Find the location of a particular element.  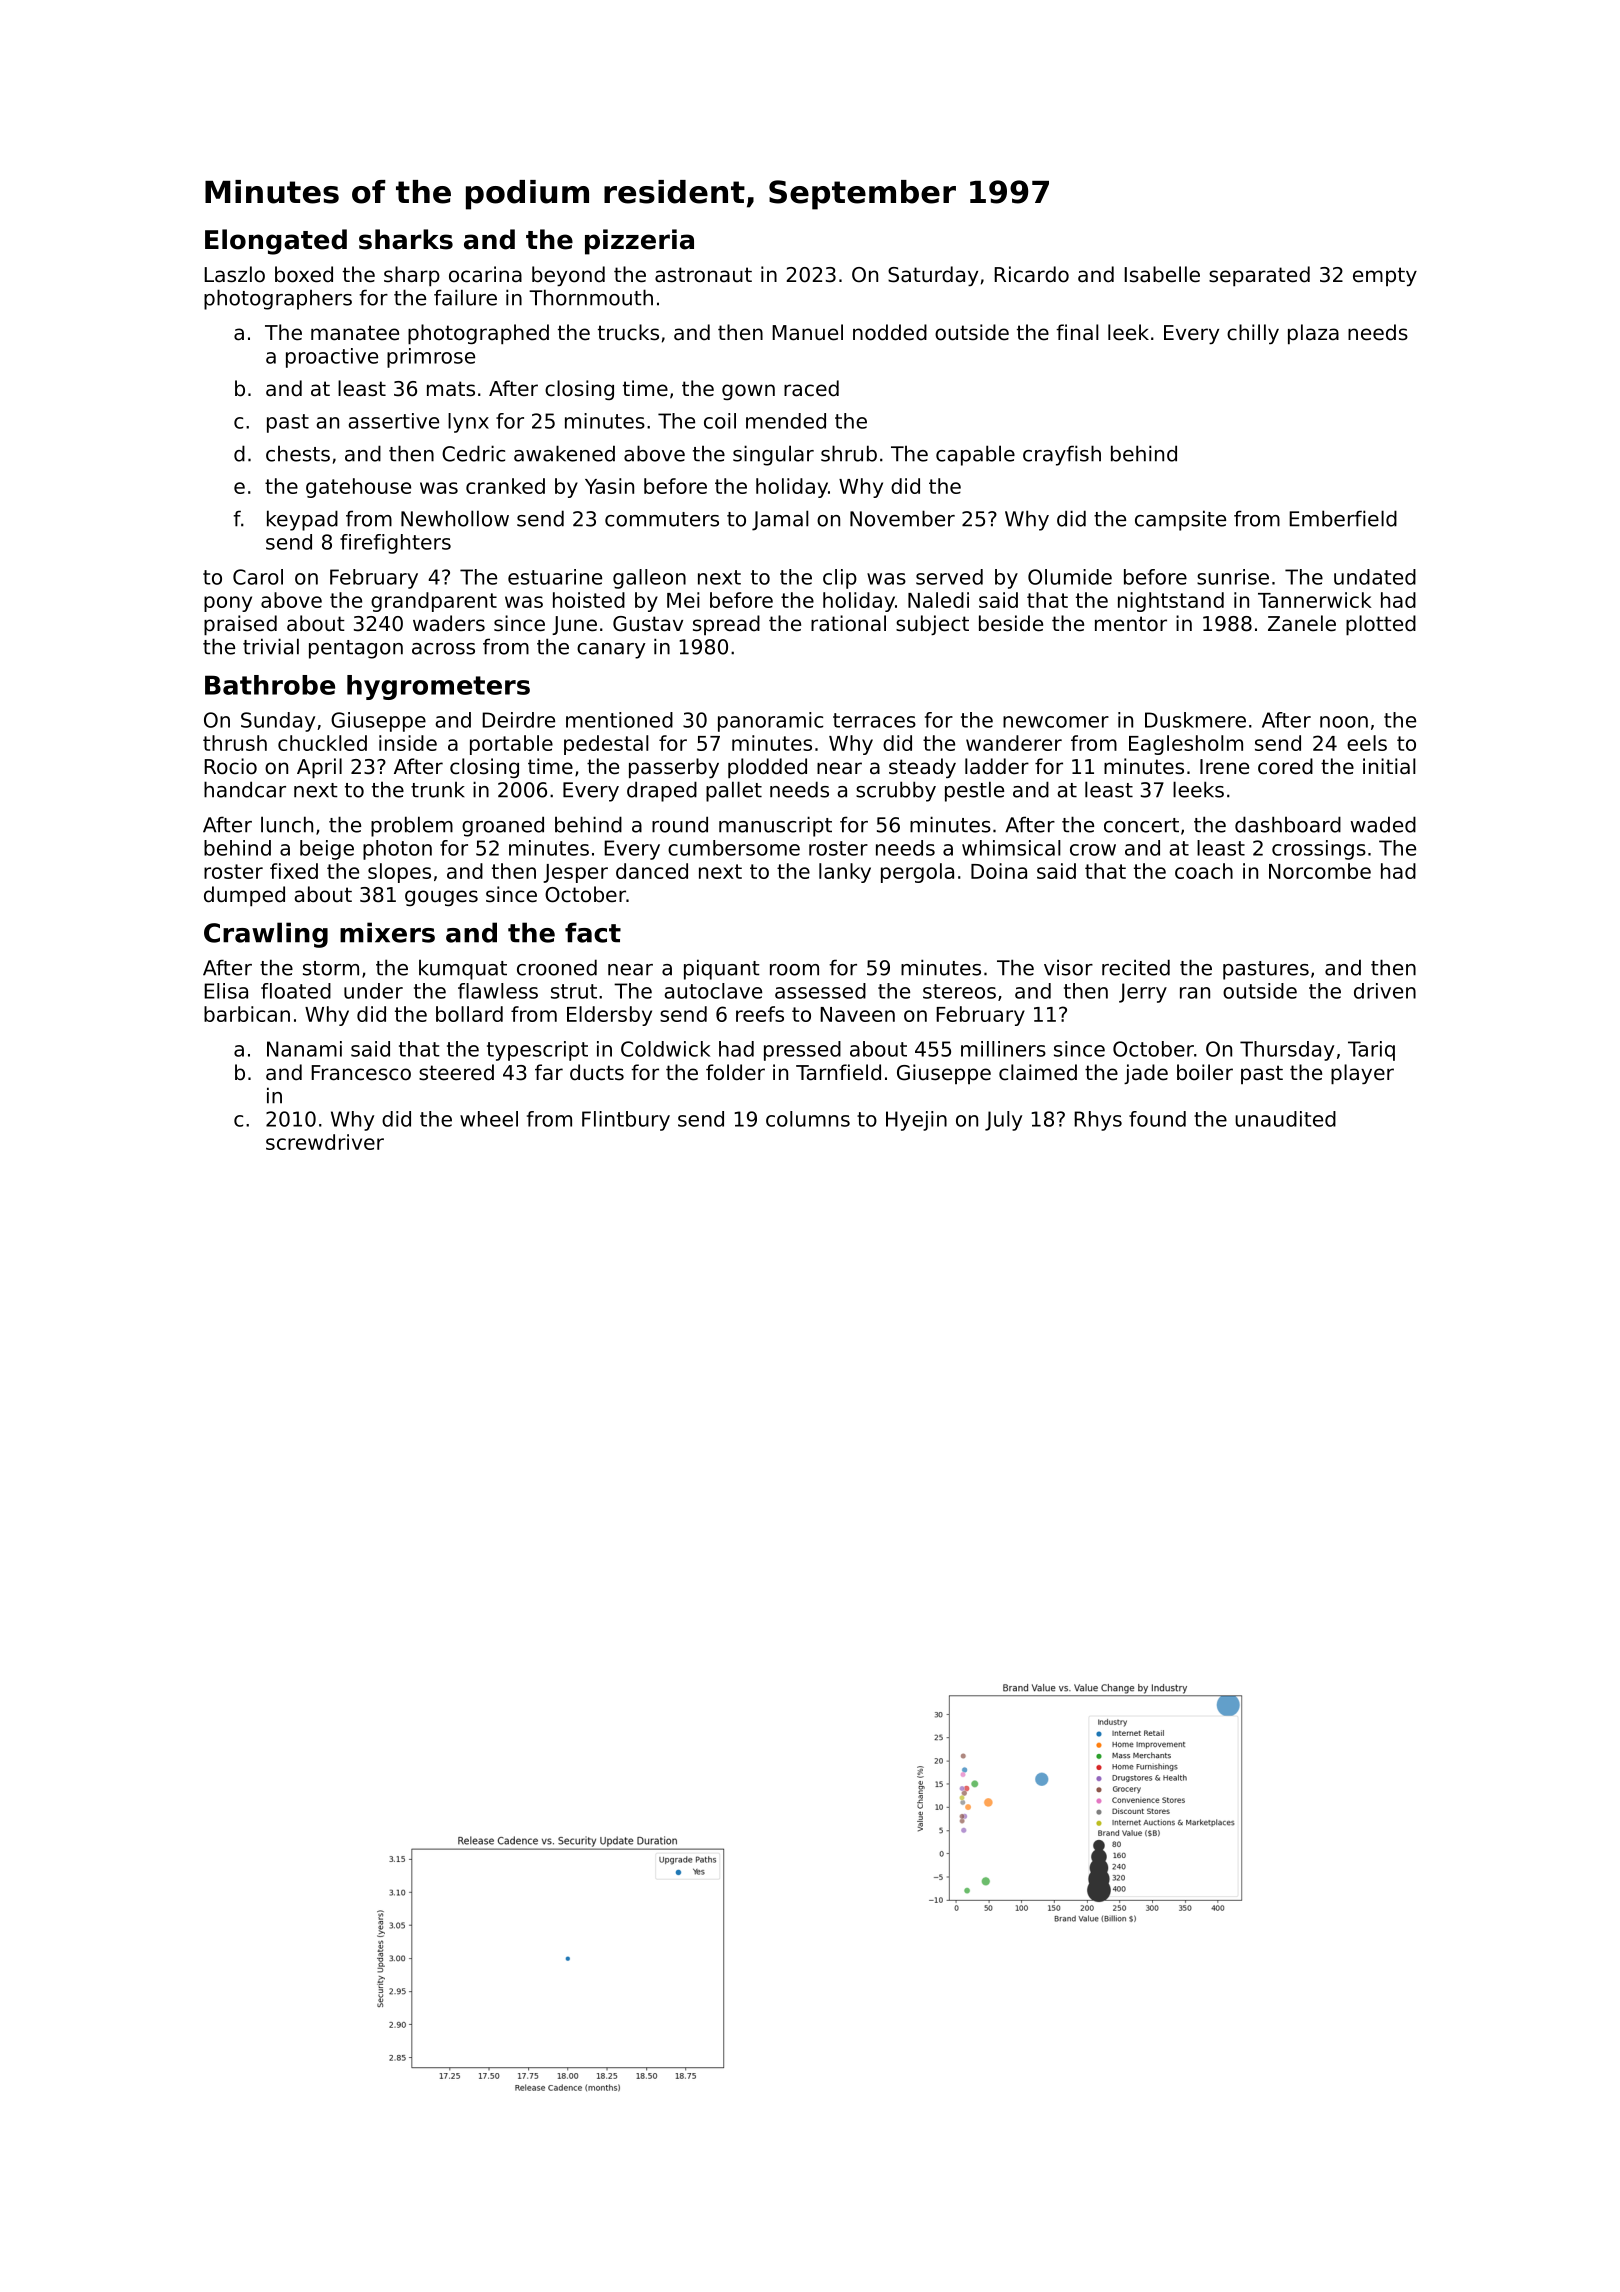

gouges is located at coordinates (441, 898).
